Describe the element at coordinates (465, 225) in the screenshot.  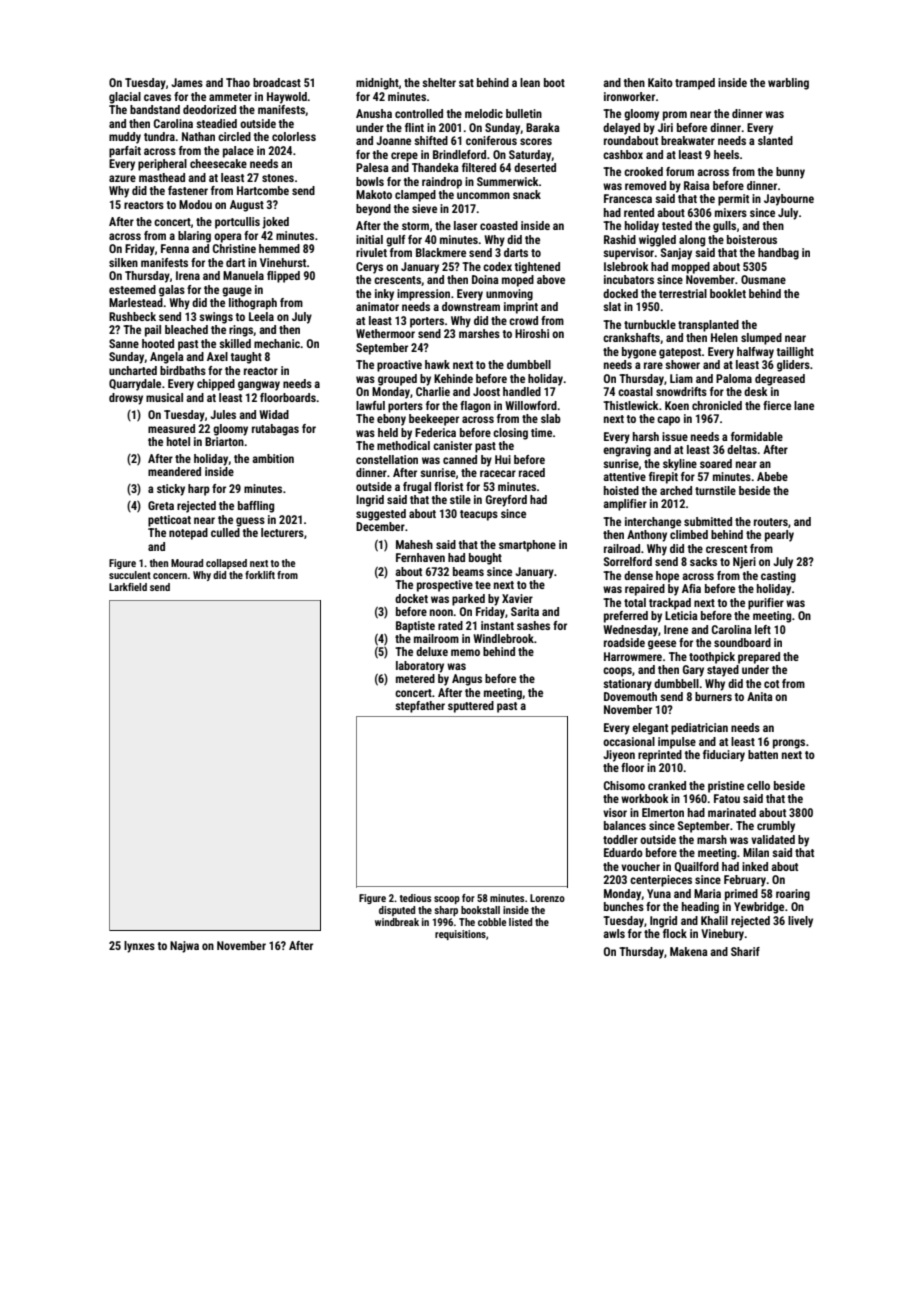
I see `laser` at that location.
